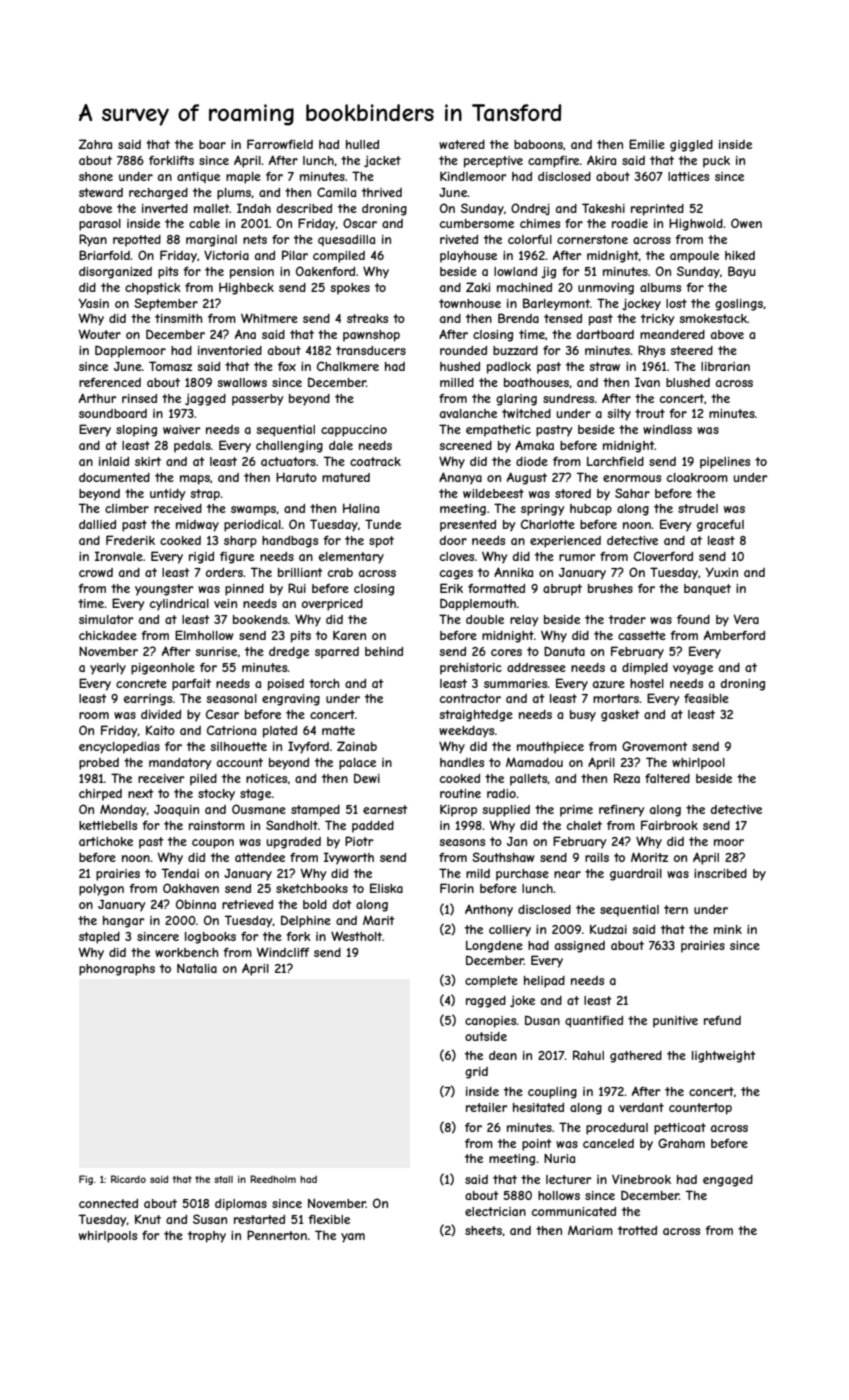  What do you see at coordinates (161, 714) in the document?
I see `divided` at bounding box center [161, 714].
